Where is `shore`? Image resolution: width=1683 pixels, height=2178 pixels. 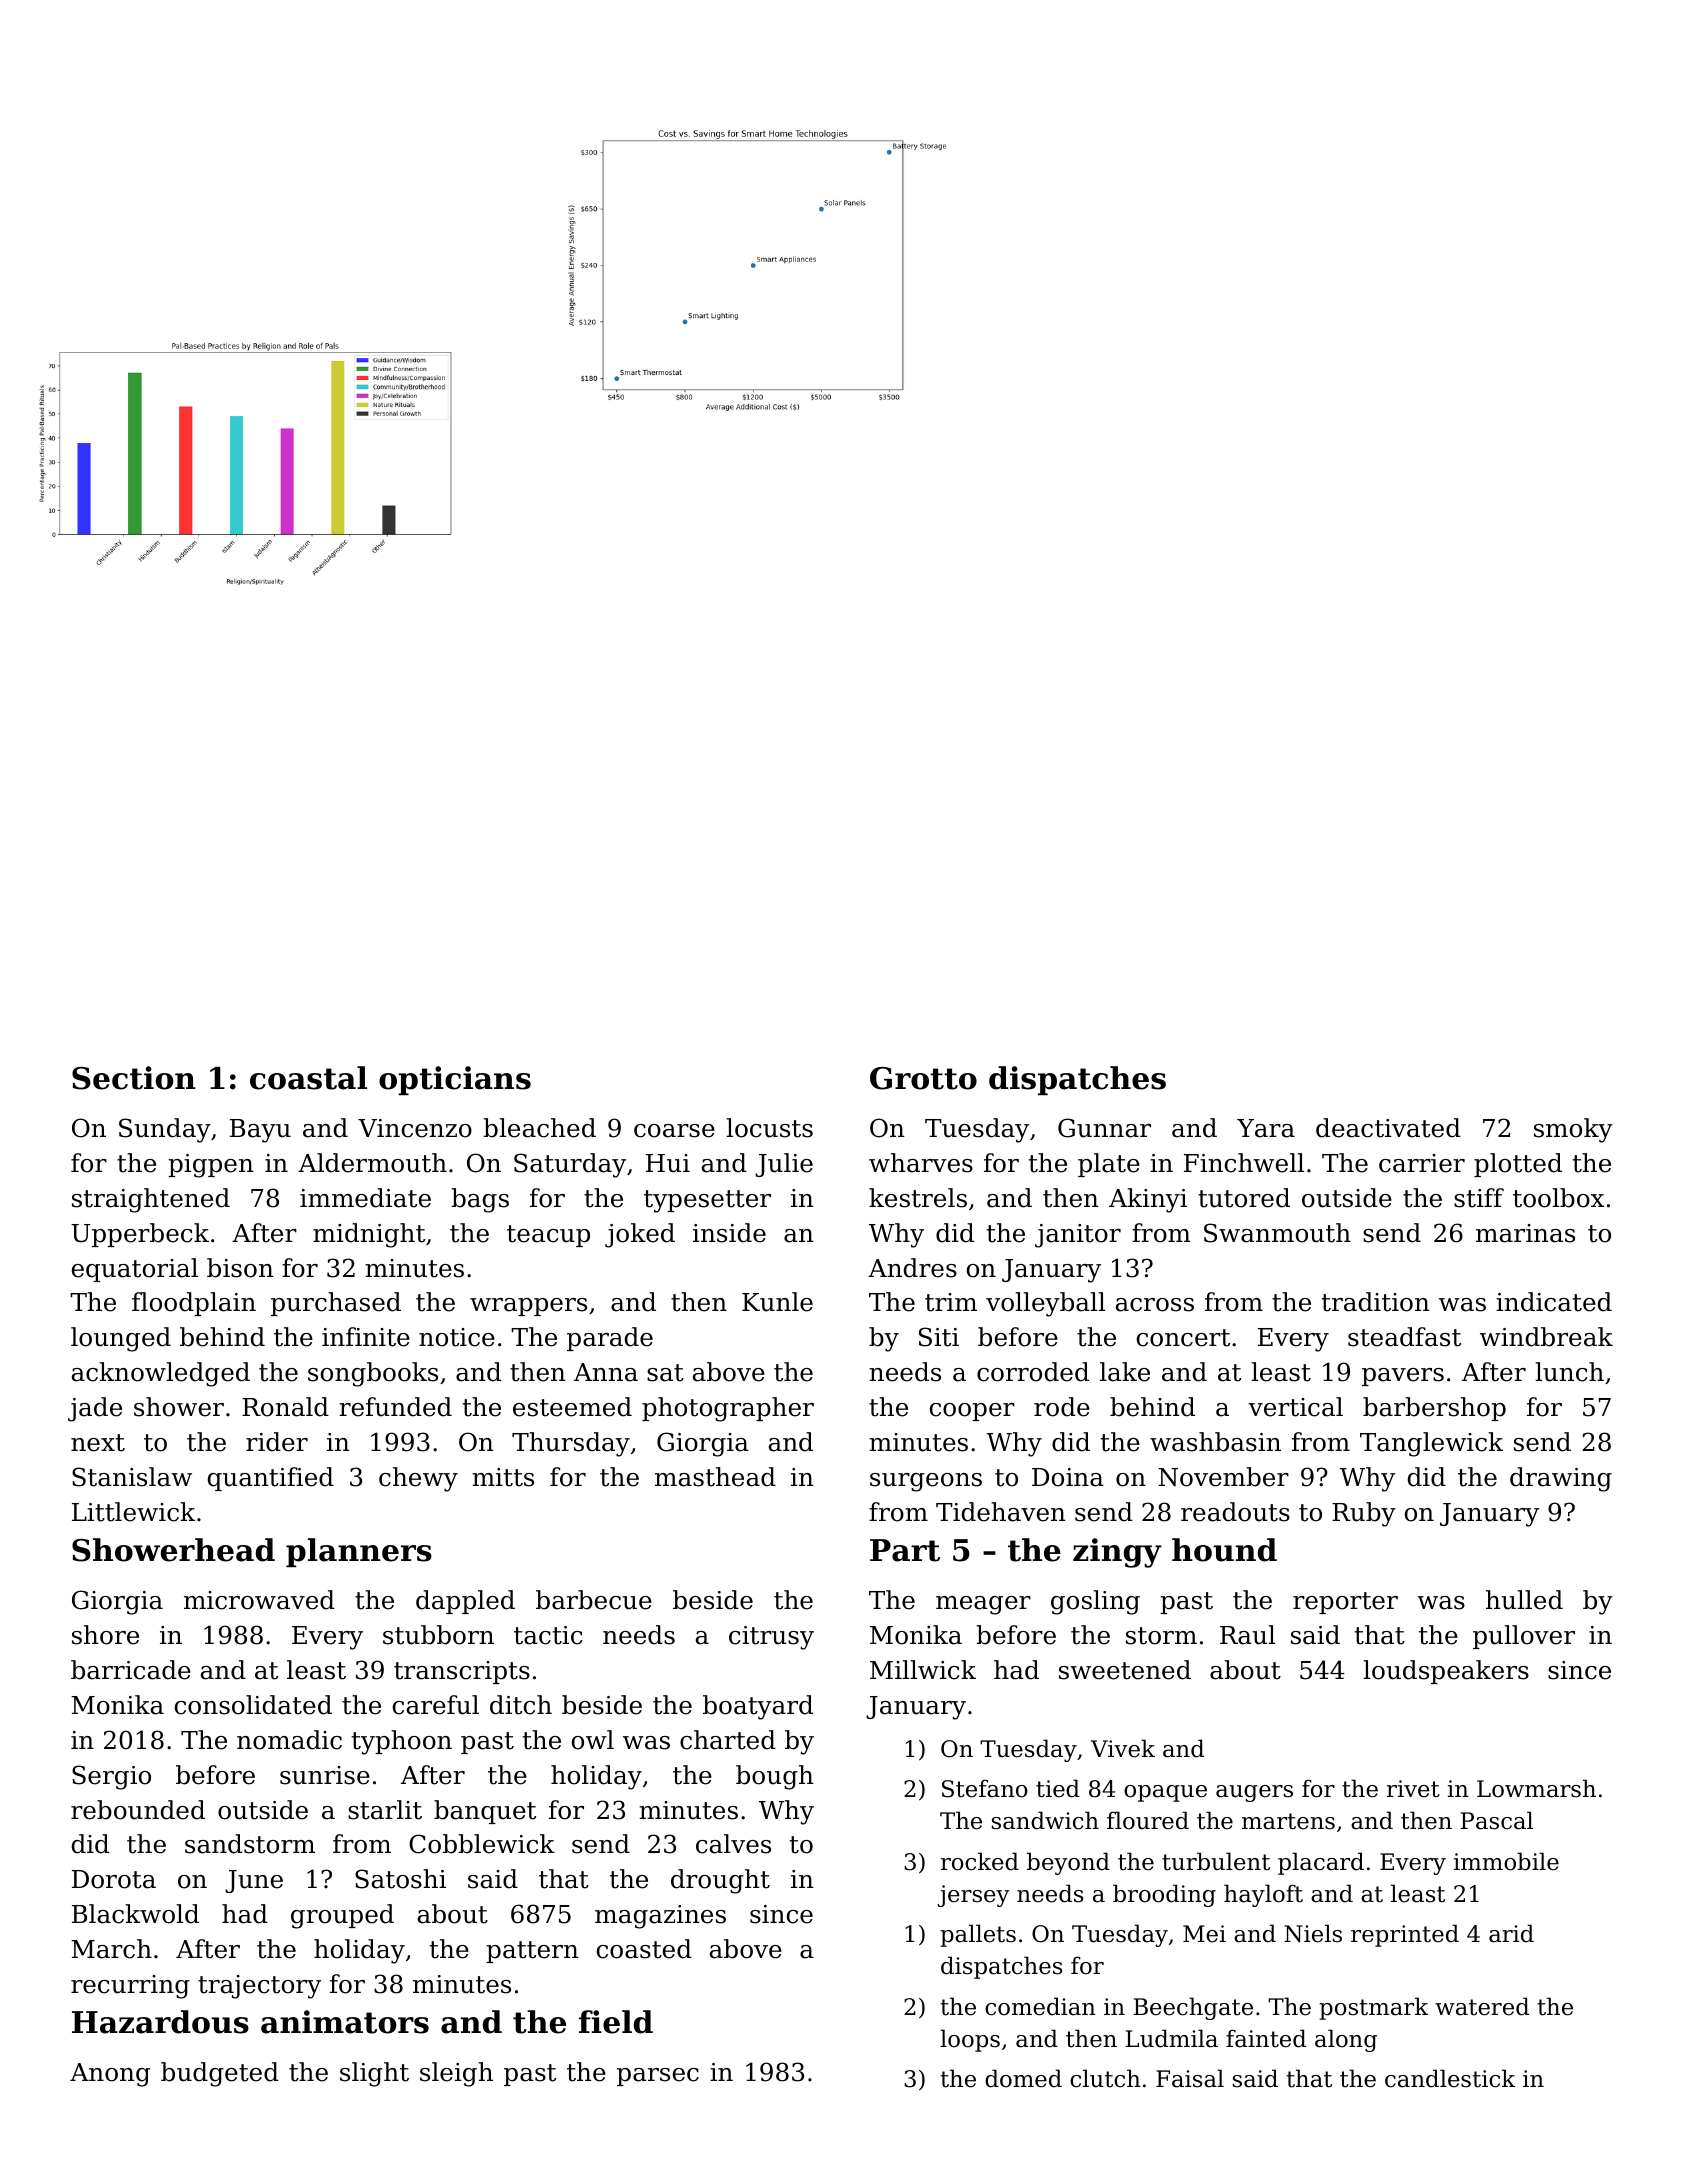
shore is located at coordinates (105, 1635).
